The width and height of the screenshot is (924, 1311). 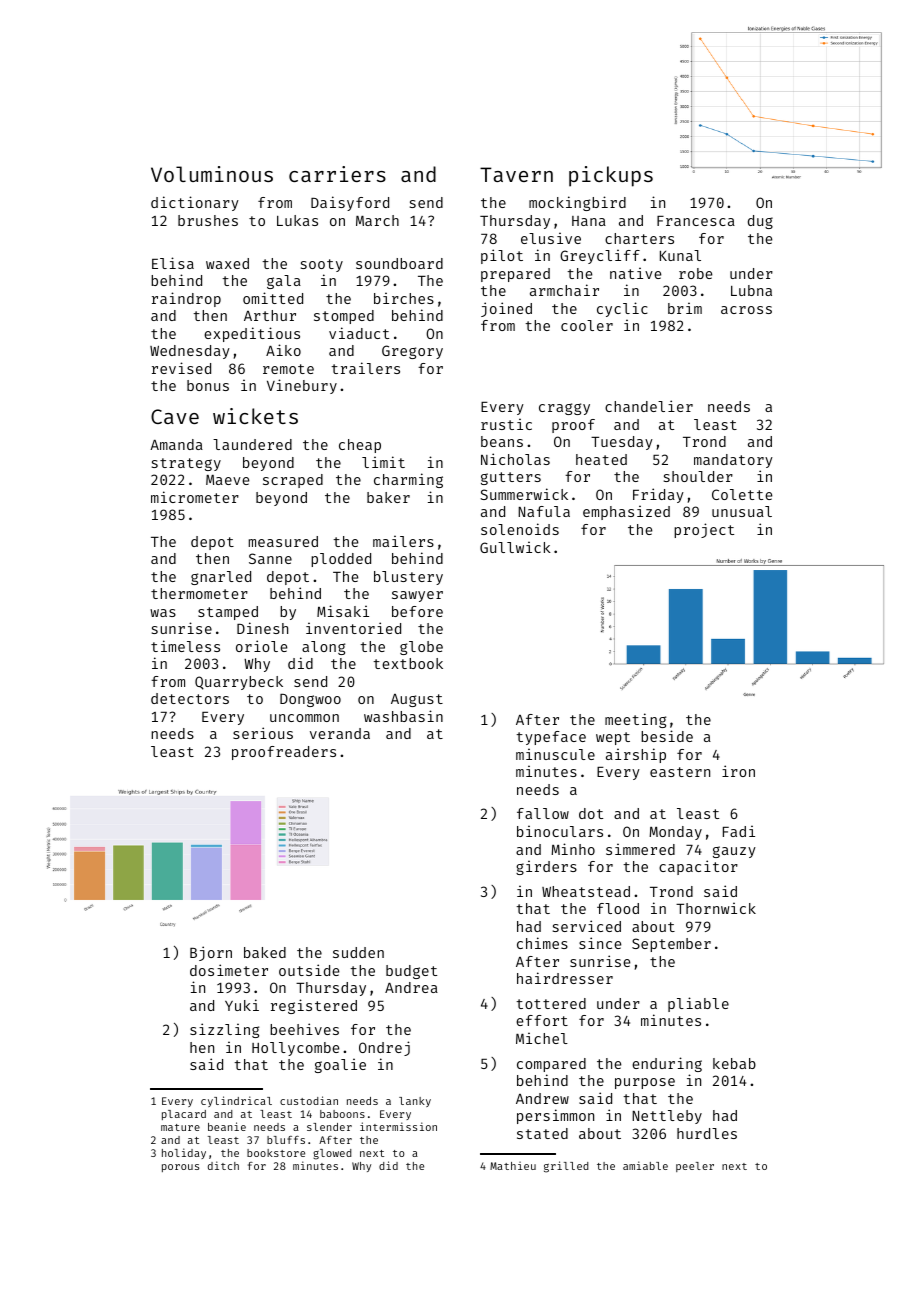 I want to click on craggy, so click(x=564, y=409).
